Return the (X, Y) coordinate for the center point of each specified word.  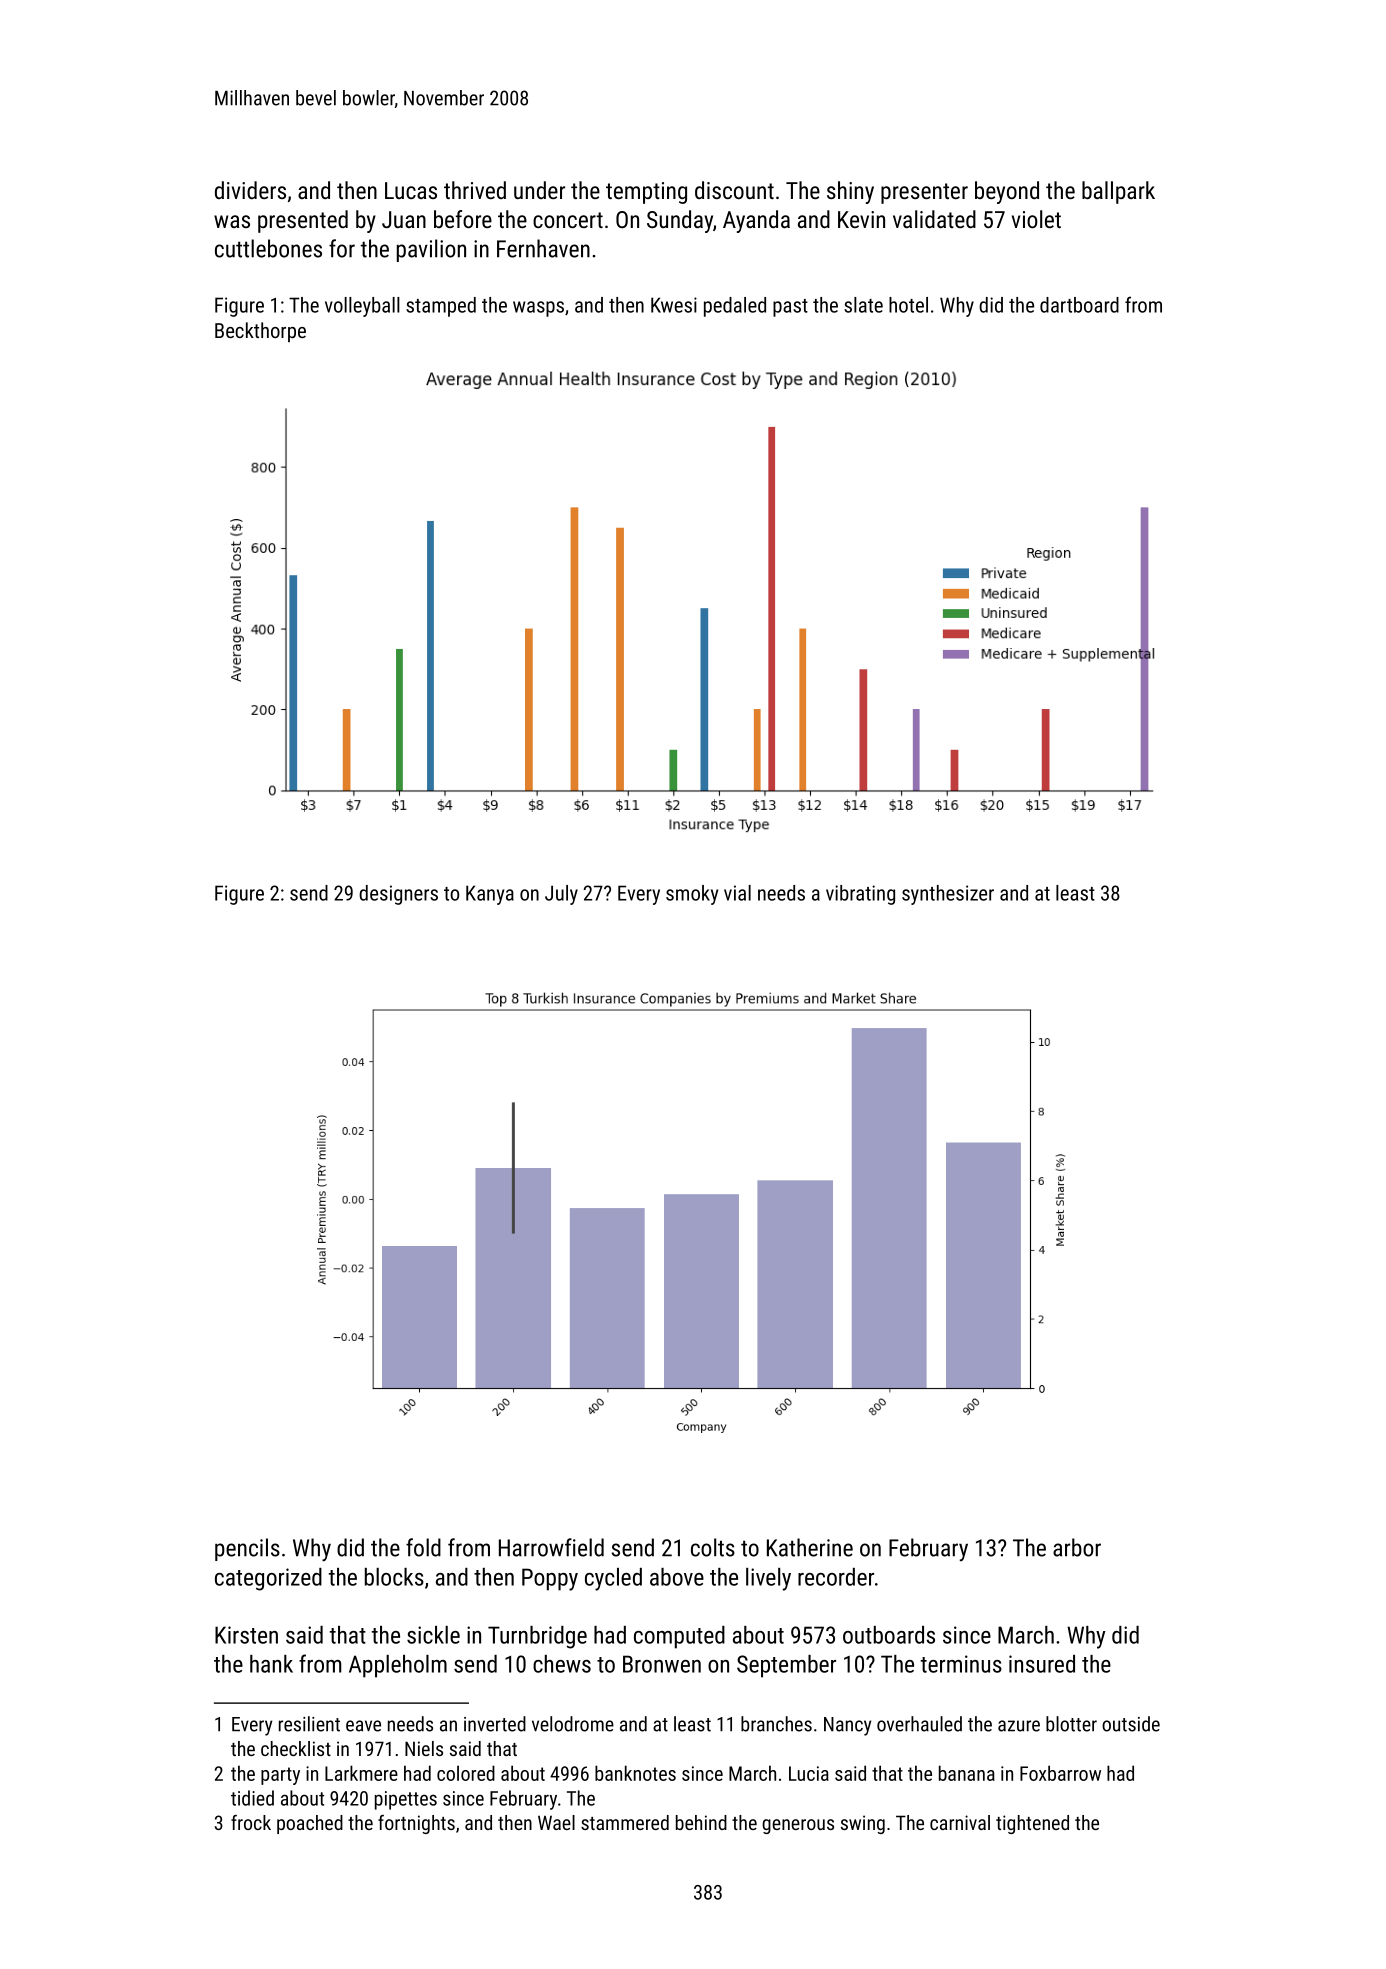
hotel (908, 305)
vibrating (860, 895)
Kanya (490, 895)
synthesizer (948, 895)
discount (734, 190)
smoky (692, 895)
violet (1036, 219)
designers (398, 895)
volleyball (362, 307)
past (790, 308)
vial (737, 893)
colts (713, 1547)
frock (251, 1822)
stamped (441, 307)
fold (423, 1547)
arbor (1077, 1547)
